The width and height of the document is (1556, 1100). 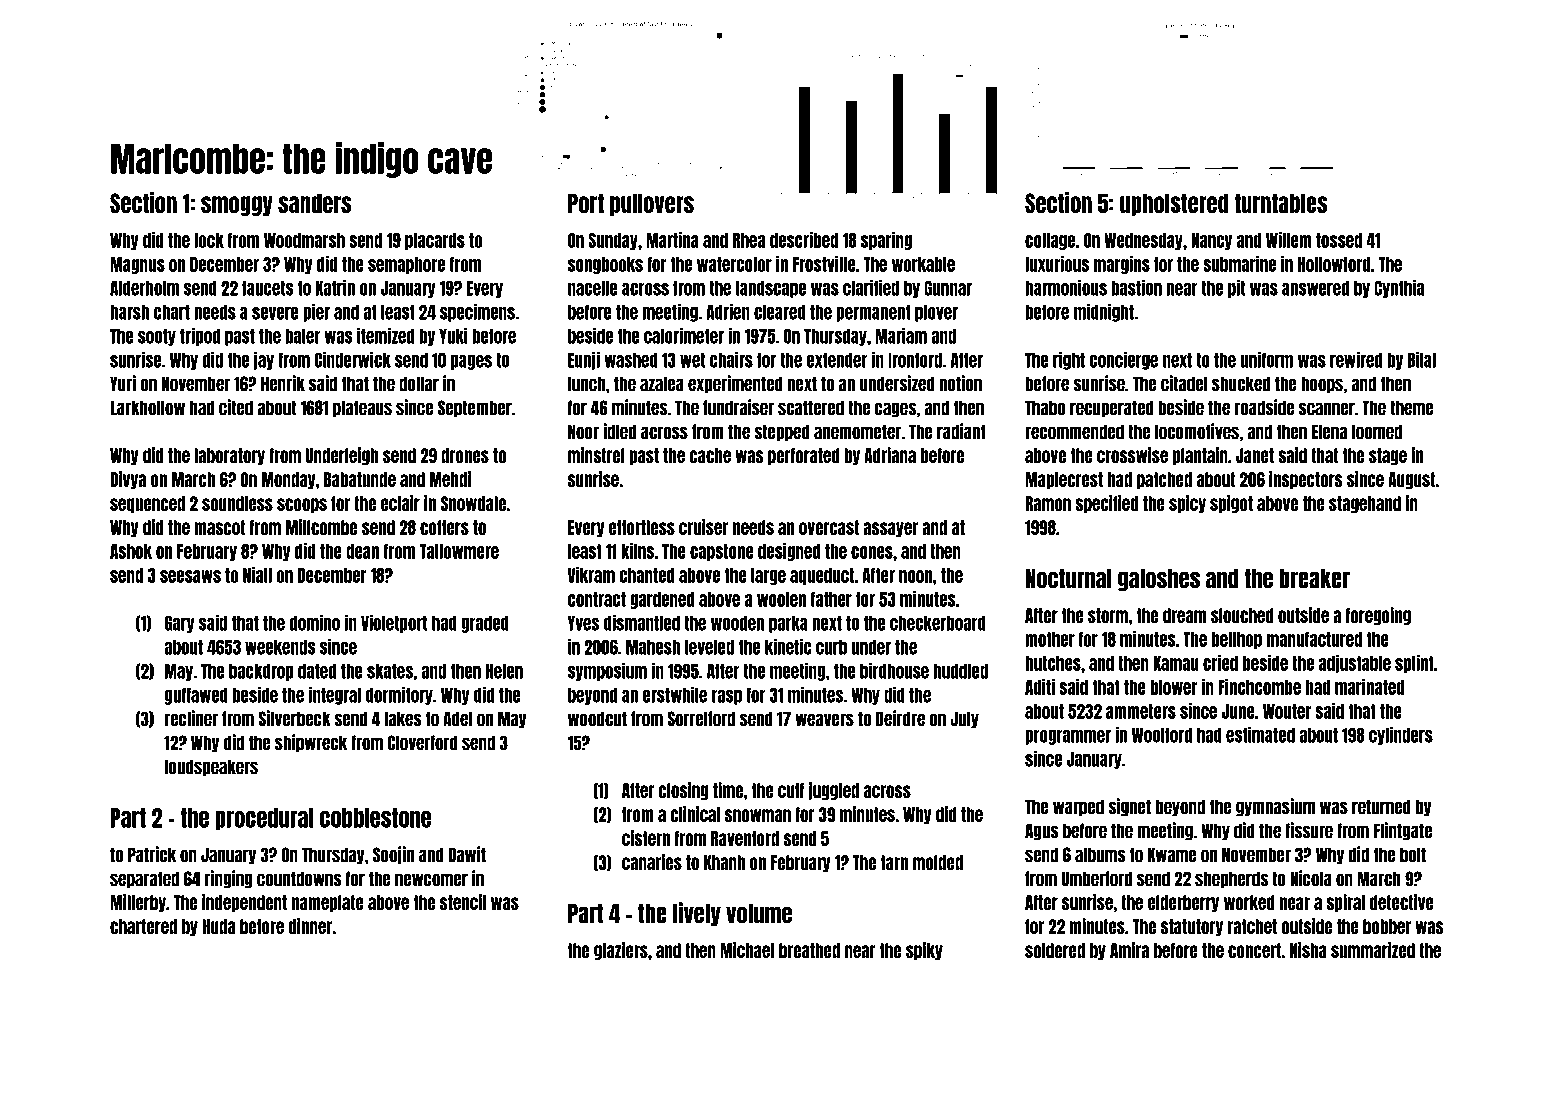 What do you see at coordinates (218, 926) in the document?
I see `Huda` at bounding box center [218, 926].
